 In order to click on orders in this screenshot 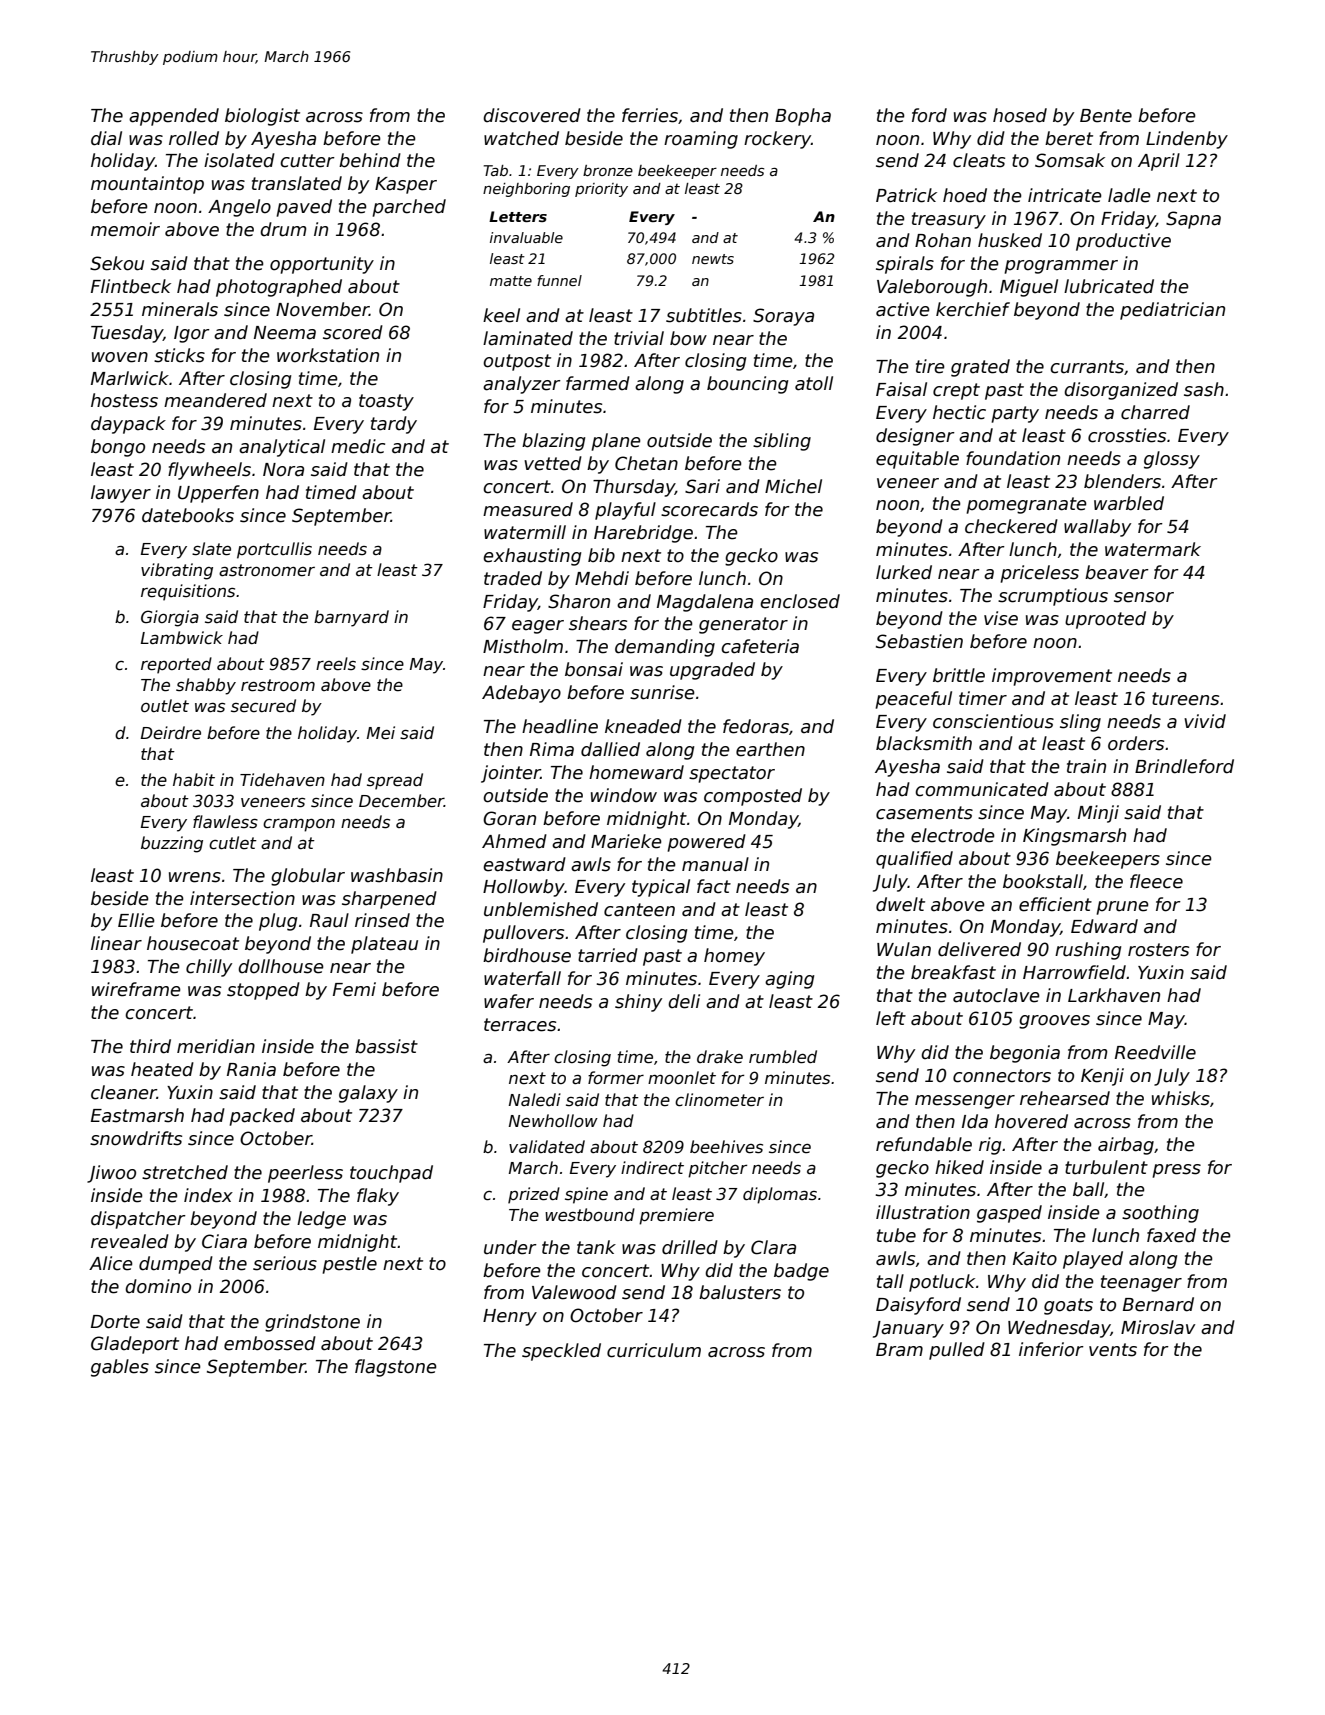, I will do `click(1136, 743)`.
